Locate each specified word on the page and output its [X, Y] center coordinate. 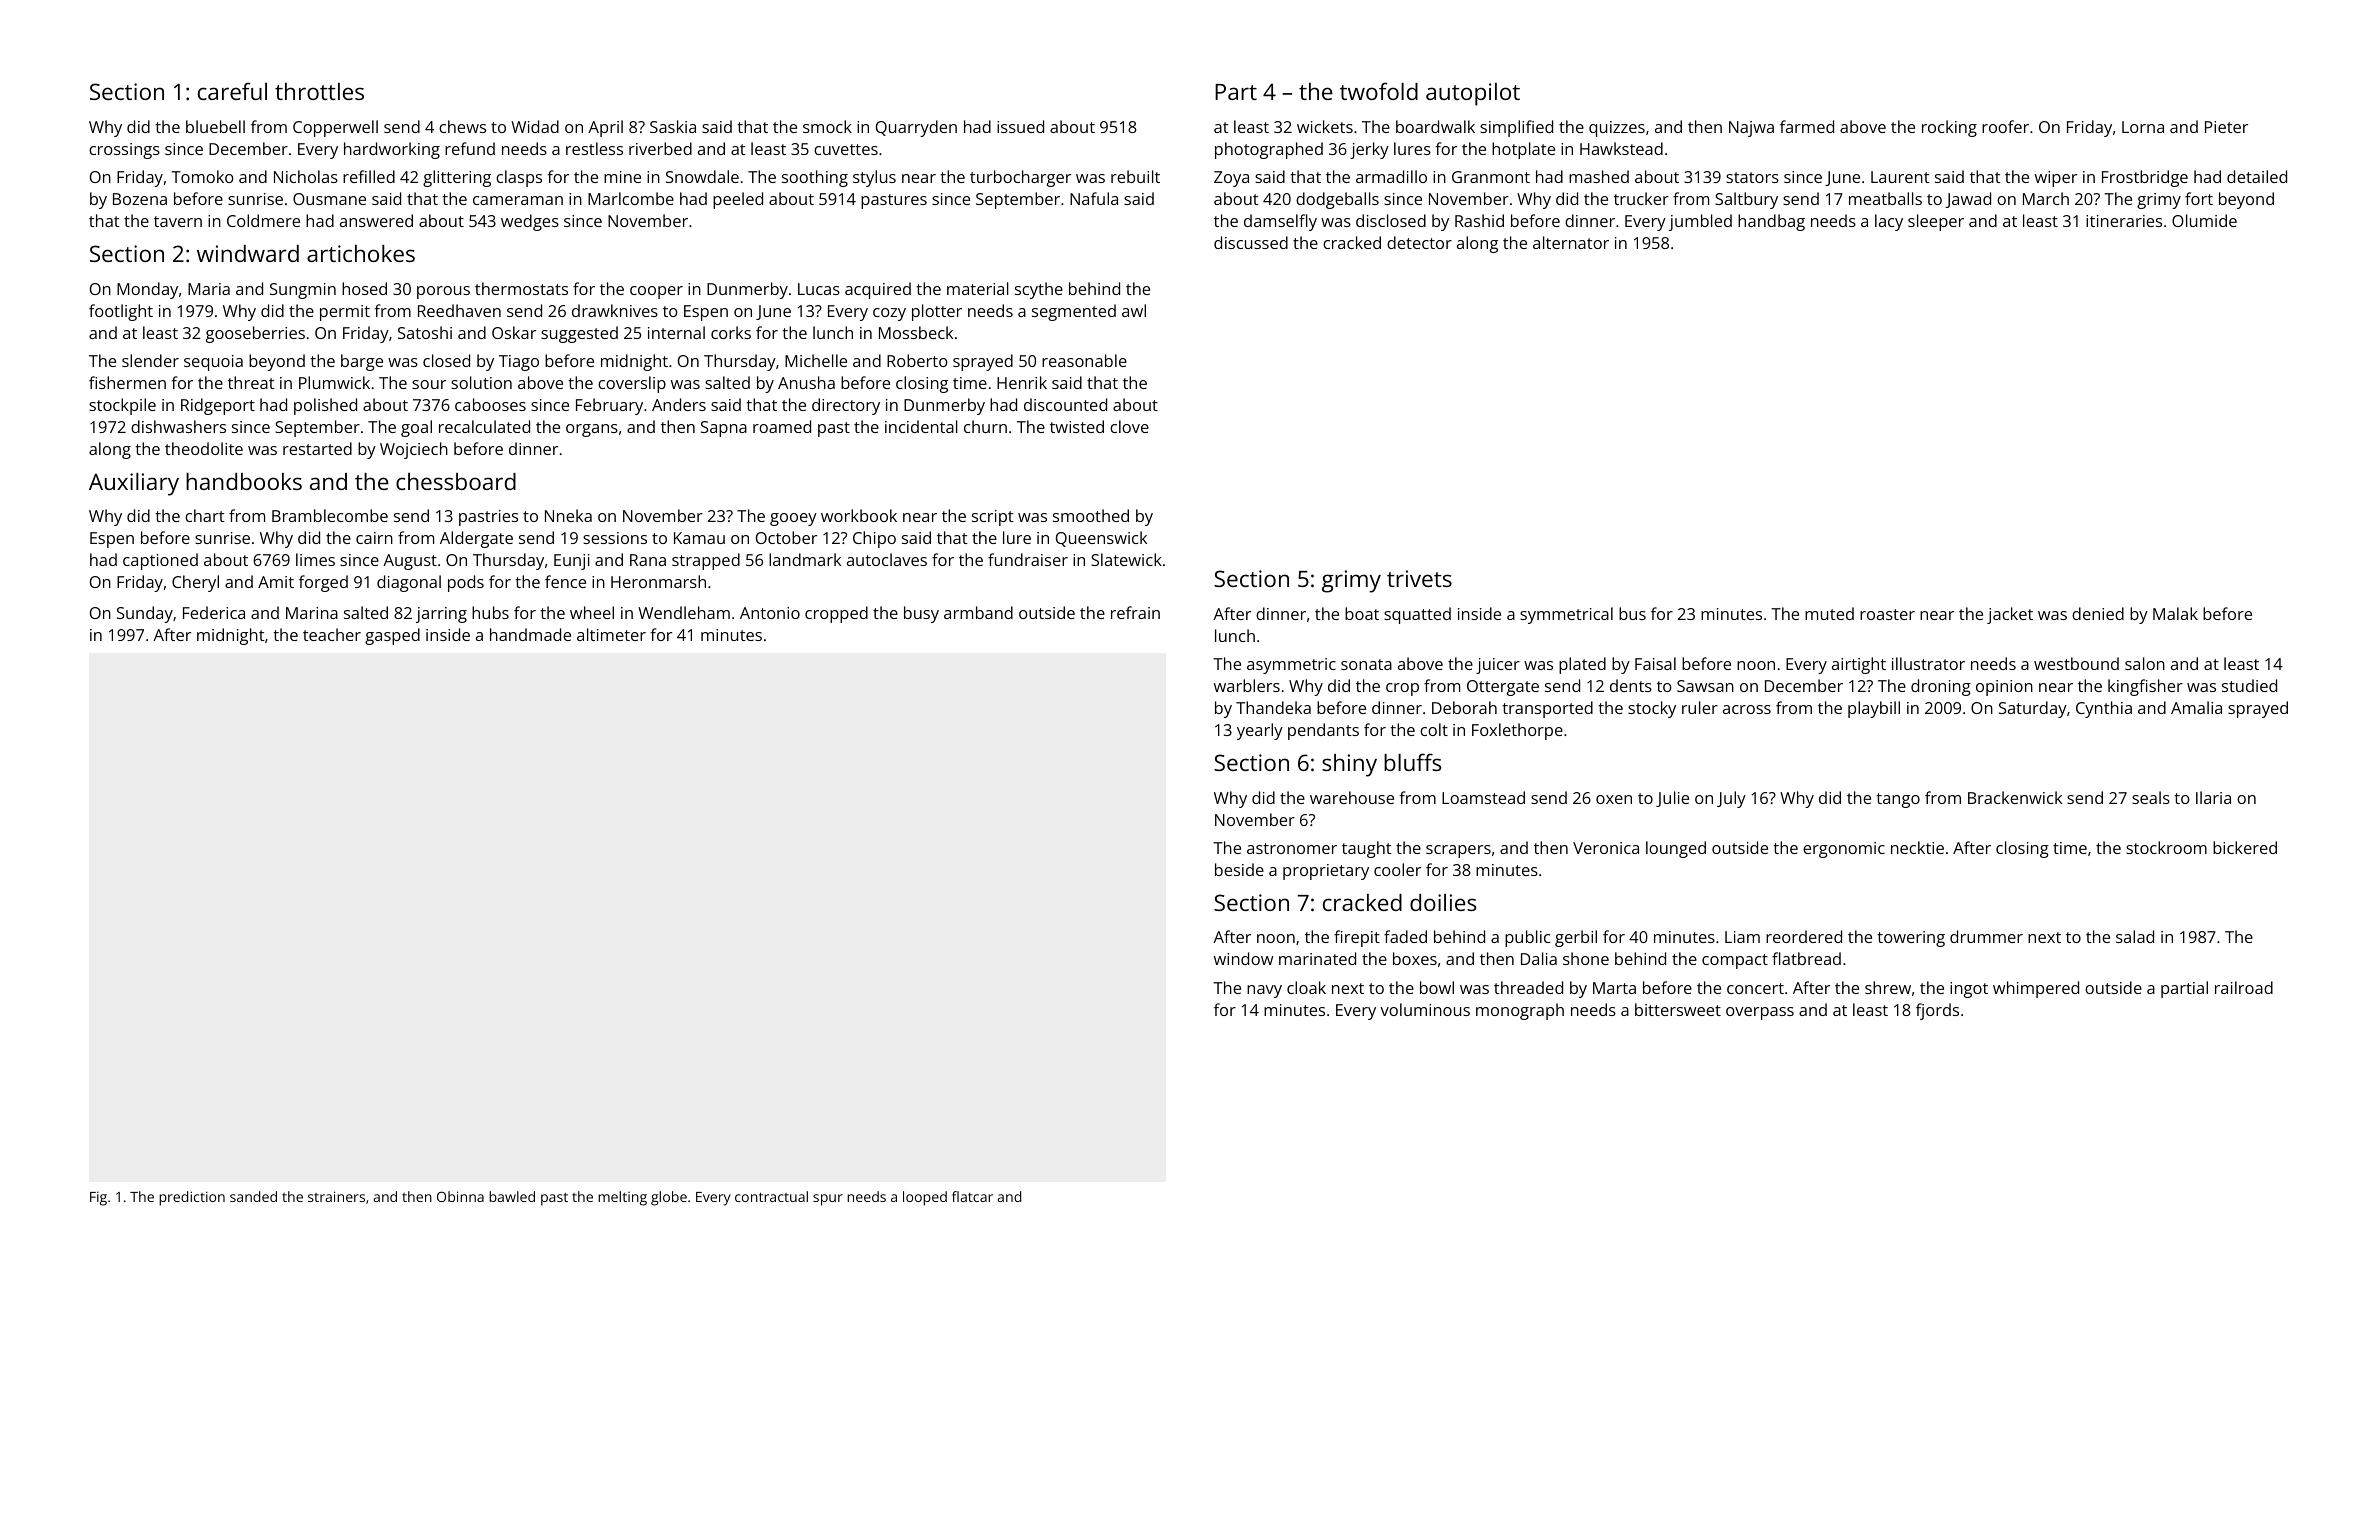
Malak [2175, 613]
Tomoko [202, 176]
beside [1239, 869]
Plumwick [334, 382]
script [993, 518]
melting [622, 1198]
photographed [1269, 150]
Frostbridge [2145, 178]
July [1731, 799]
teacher [332, 634]
